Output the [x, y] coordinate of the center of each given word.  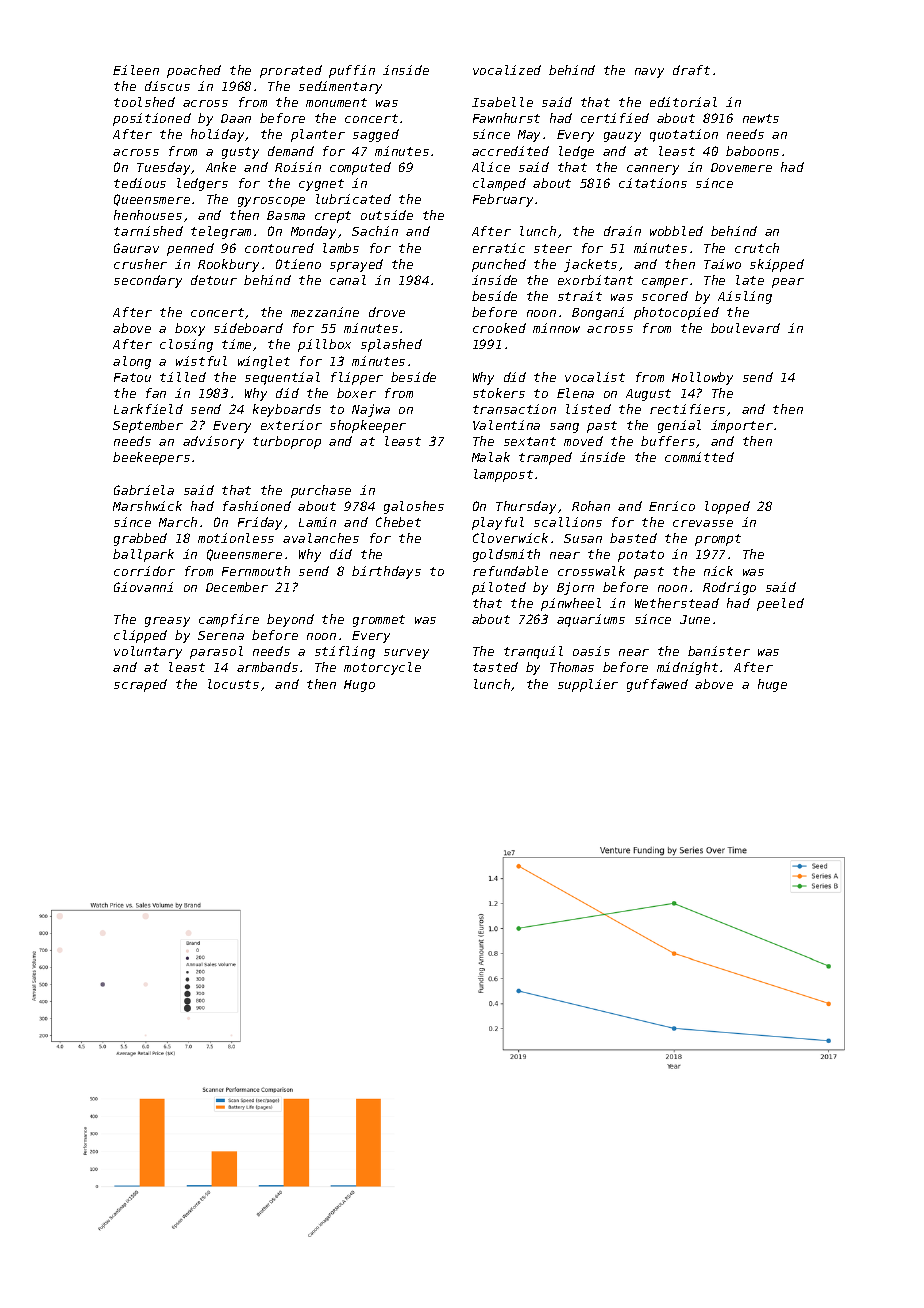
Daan [236, 118]
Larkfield [148, 409]
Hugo [359, 686]
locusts [233, 684]
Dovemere [741, 167]
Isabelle [502, 102]
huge [772, 685]
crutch [757, 248]
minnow [556, 328]
